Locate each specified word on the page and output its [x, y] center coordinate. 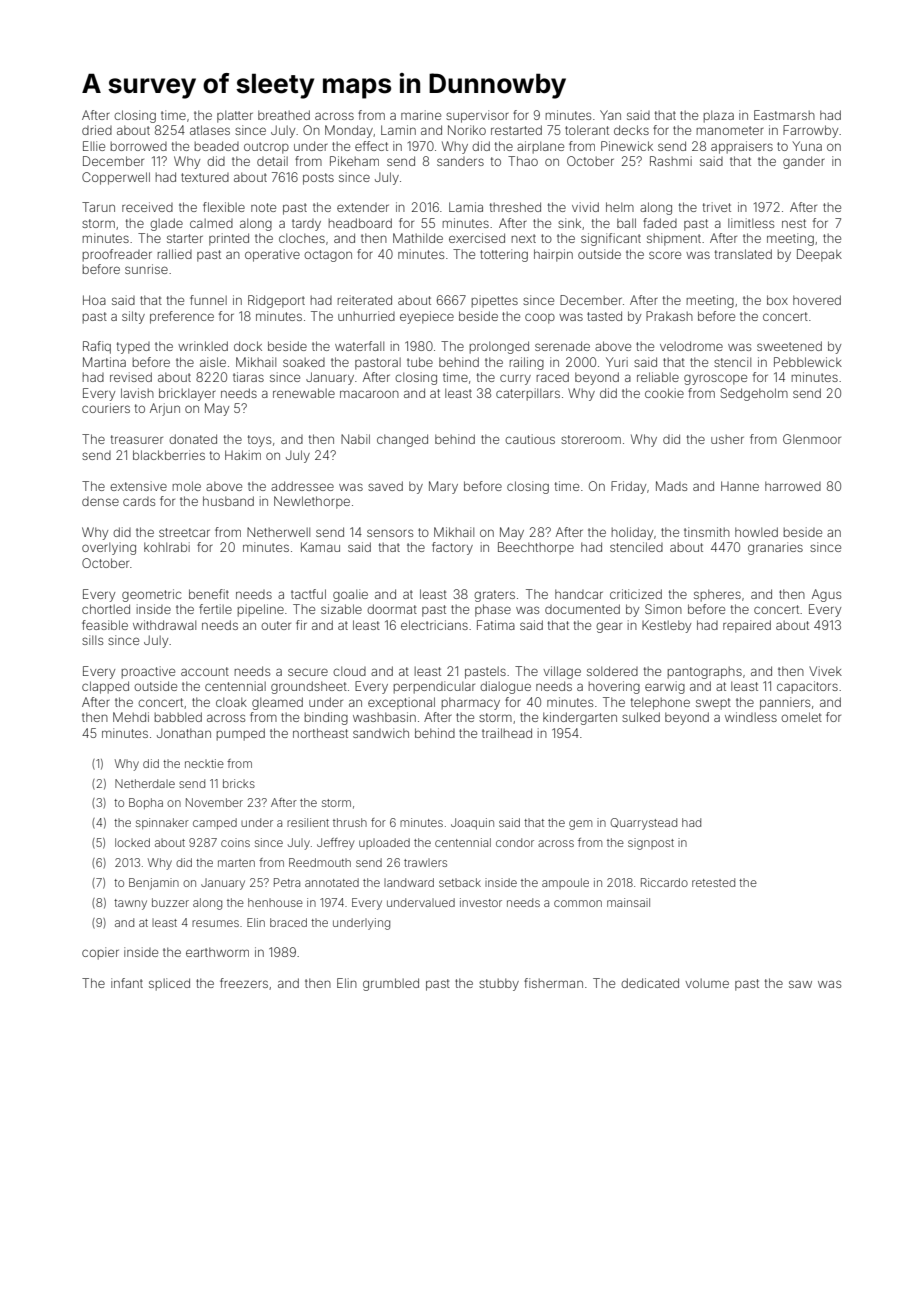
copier [100, 953]
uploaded [384, 843]
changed [402, 440]
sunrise [146, 269]
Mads [671, 486]
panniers [785, 703]
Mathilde [418, 238]
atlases [210, 130]
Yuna [807, 146]
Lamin [398, 130]
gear [609, 627]
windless [751, 717]
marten [236, 863]
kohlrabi [167, 547]
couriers [106, 408]
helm [620, 207]
